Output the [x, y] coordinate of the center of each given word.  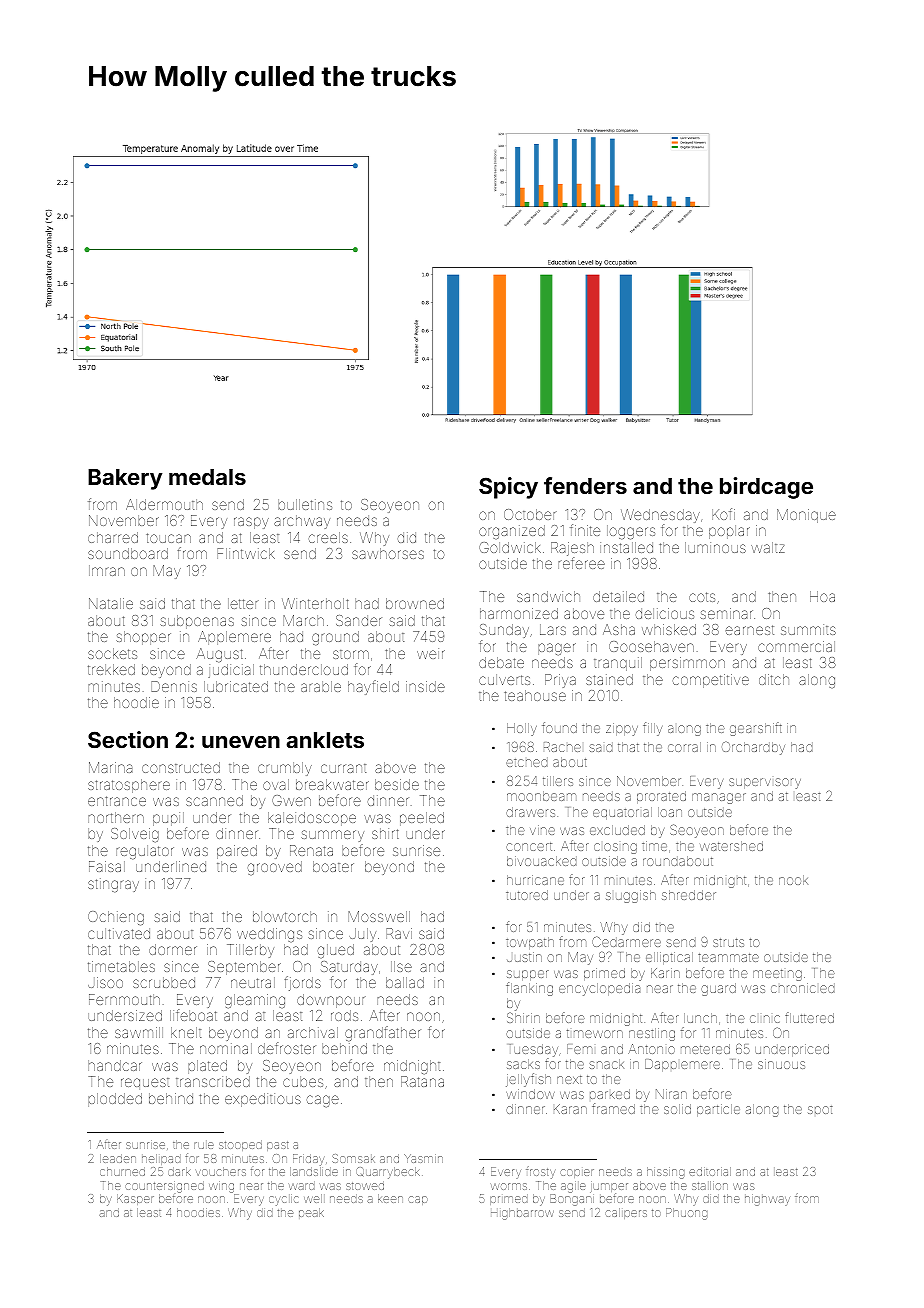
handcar [115, 1065]
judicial [231, 671]
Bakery [125, 479]
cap [418, 1200]
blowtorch [285, 916]
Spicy [508, 488]
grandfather [383, 1033]
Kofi [723, 514]
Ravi [399, 933]
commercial [796, 646]
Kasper [135, 1199]
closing [615, 848]
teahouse [535, 695]
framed [613, 1108]
